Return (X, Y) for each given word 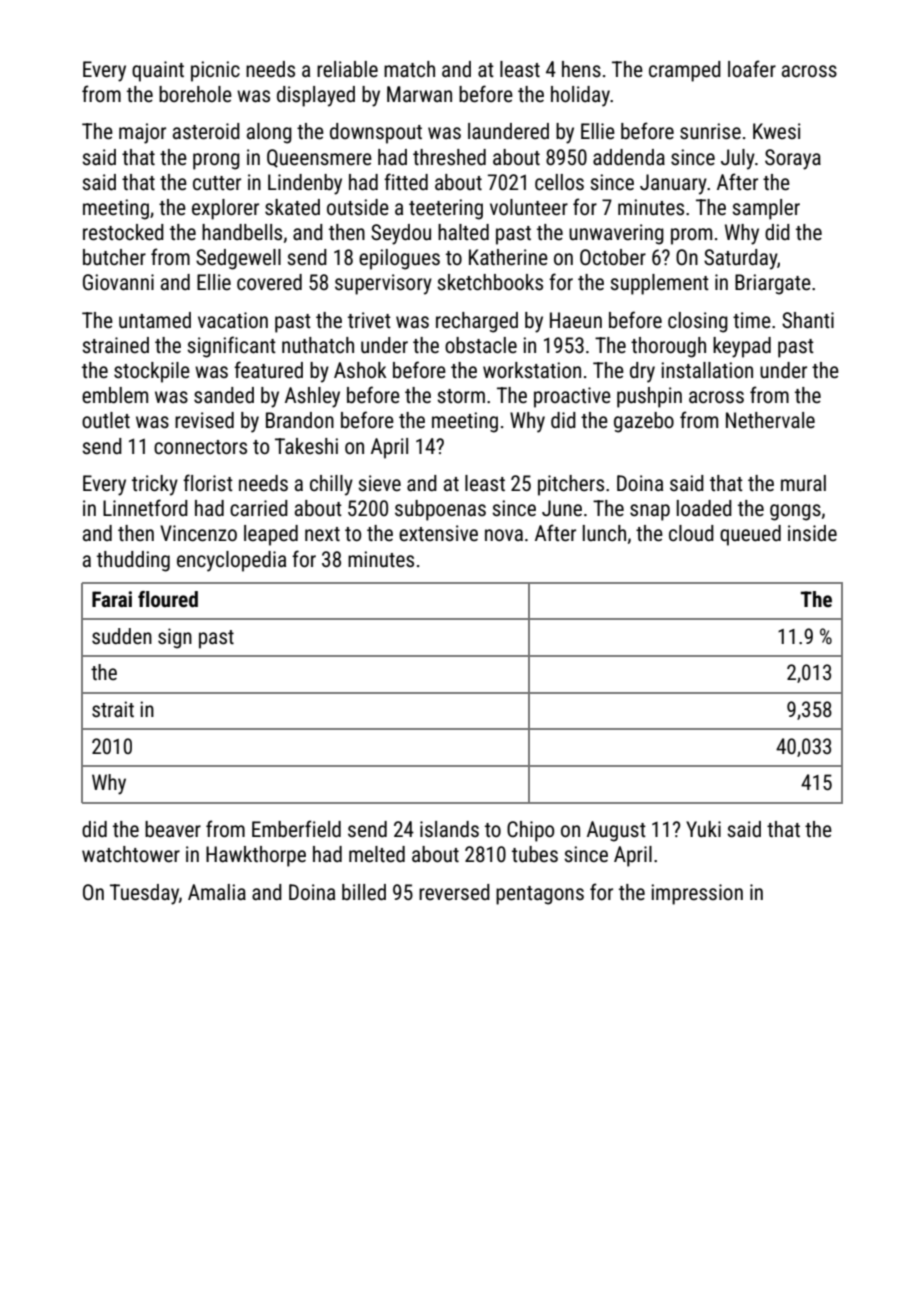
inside (812, 533)
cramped (685, 71)
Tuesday (144, 894)
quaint (158, 71)
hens (581, 69)
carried (259, 508)
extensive (438, 533)
